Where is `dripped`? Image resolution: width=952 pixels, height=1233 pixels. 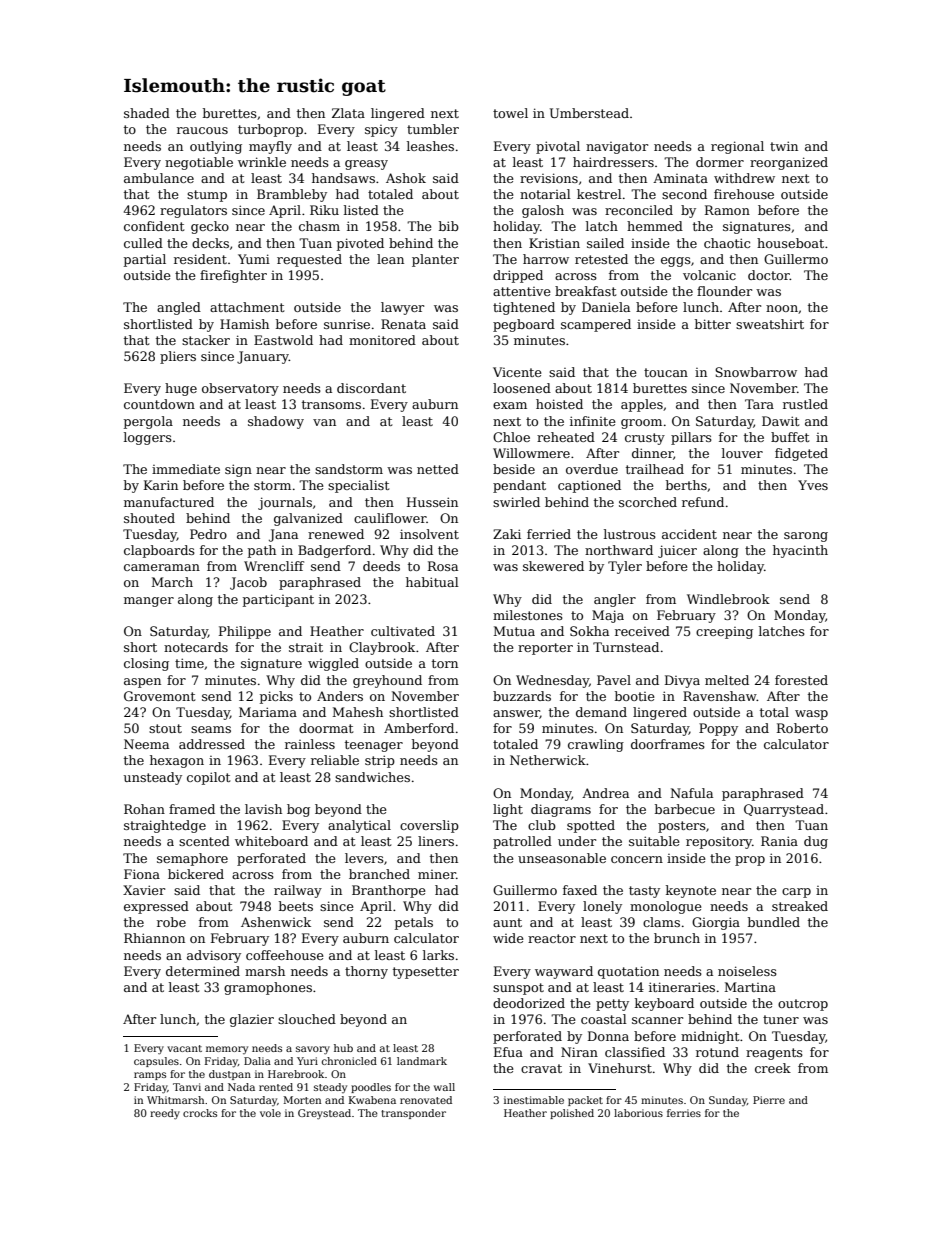 dripped is located at coordinates (518, 276).
